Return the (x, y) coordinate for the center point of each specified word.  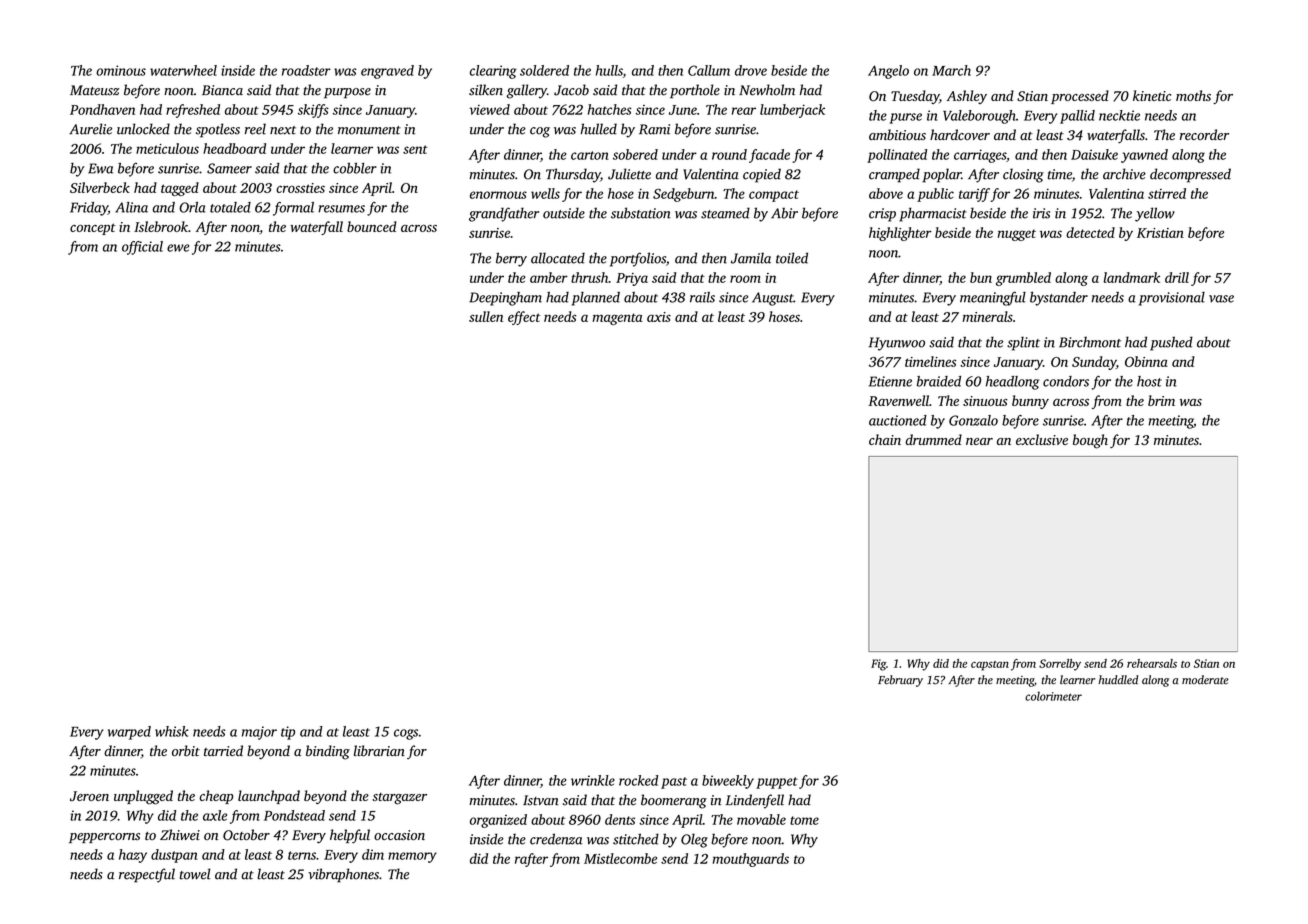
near (979, 441)
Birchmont (1090, 342)
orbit (186, 751)
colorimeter (1053, 696)
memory (412, 857)
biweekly (728, 782)
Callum (709, 70)
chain (885, 439)
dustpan (174, 856)
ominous (121, 70)
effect (524, 318)
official (142, 248)
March (951, 70)
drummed (934, 439)
